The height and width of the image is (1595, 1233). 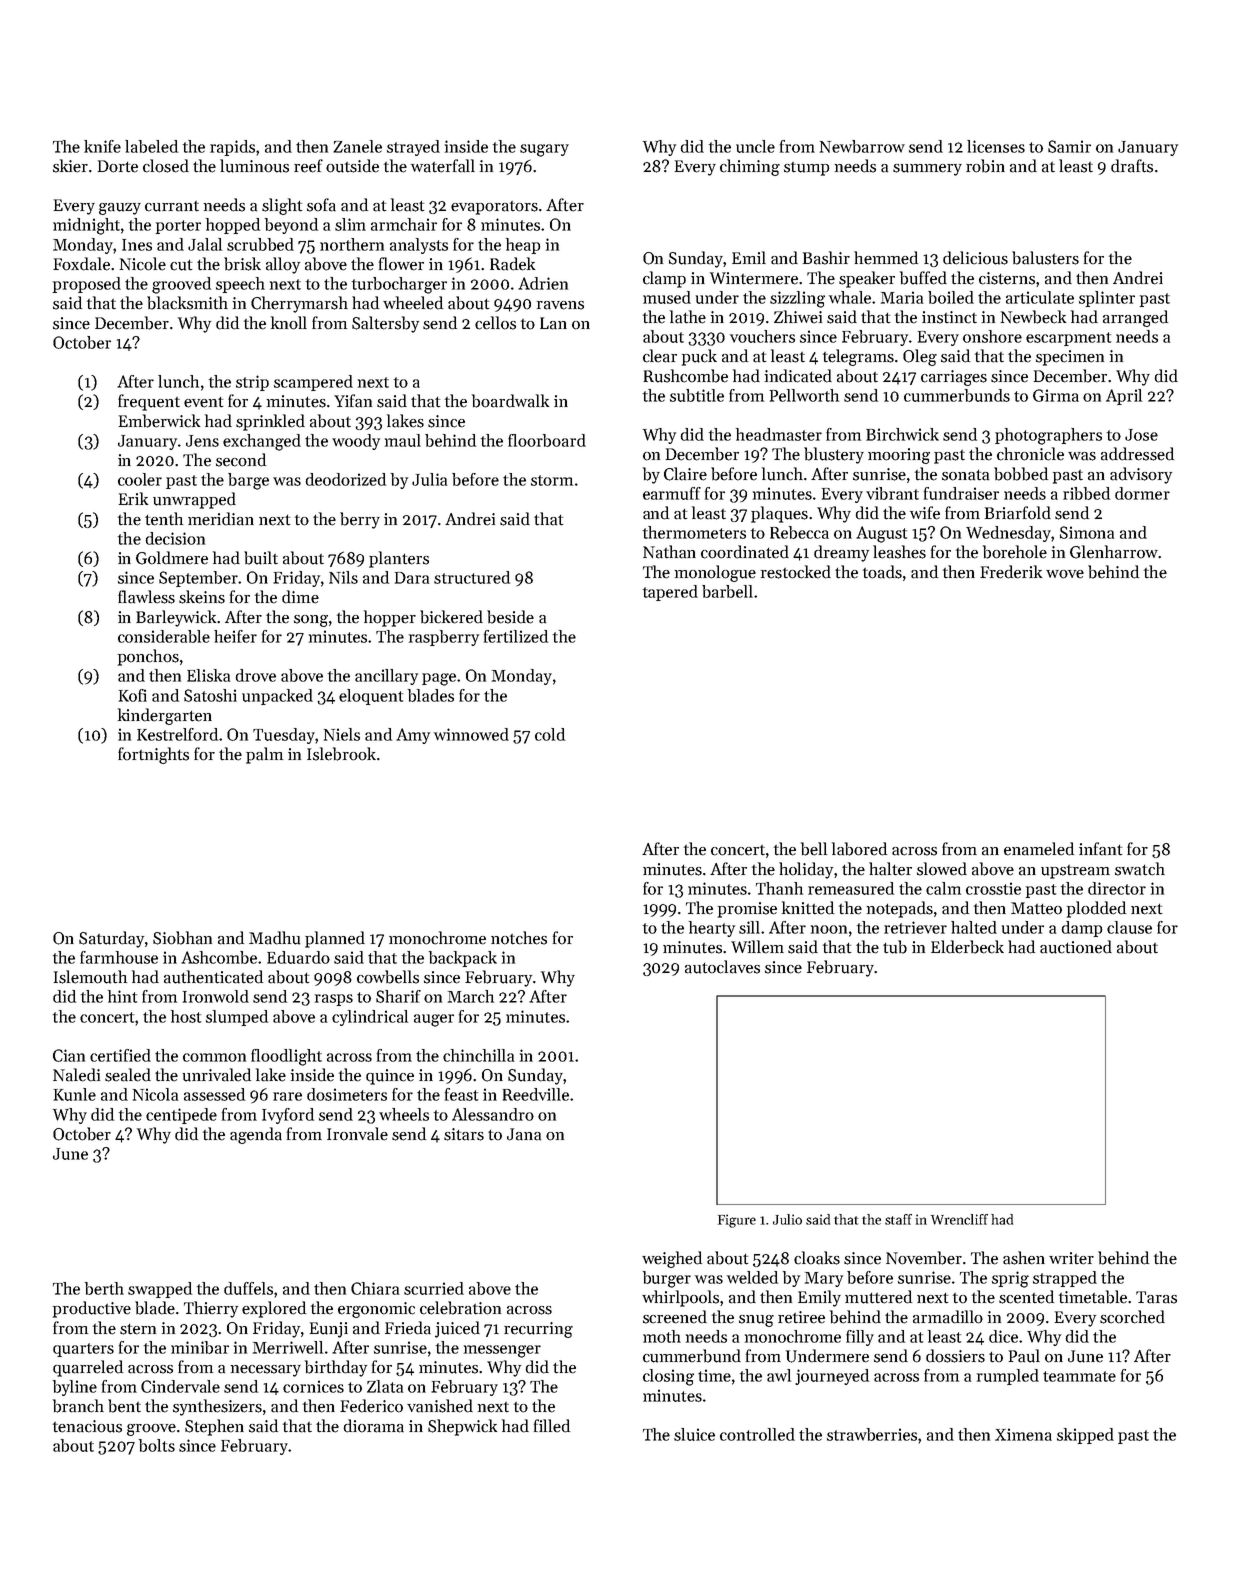 What do you see at coordinates (524, 1134) in the image?
I see `Jana` at bounding box center [524, 1134].
